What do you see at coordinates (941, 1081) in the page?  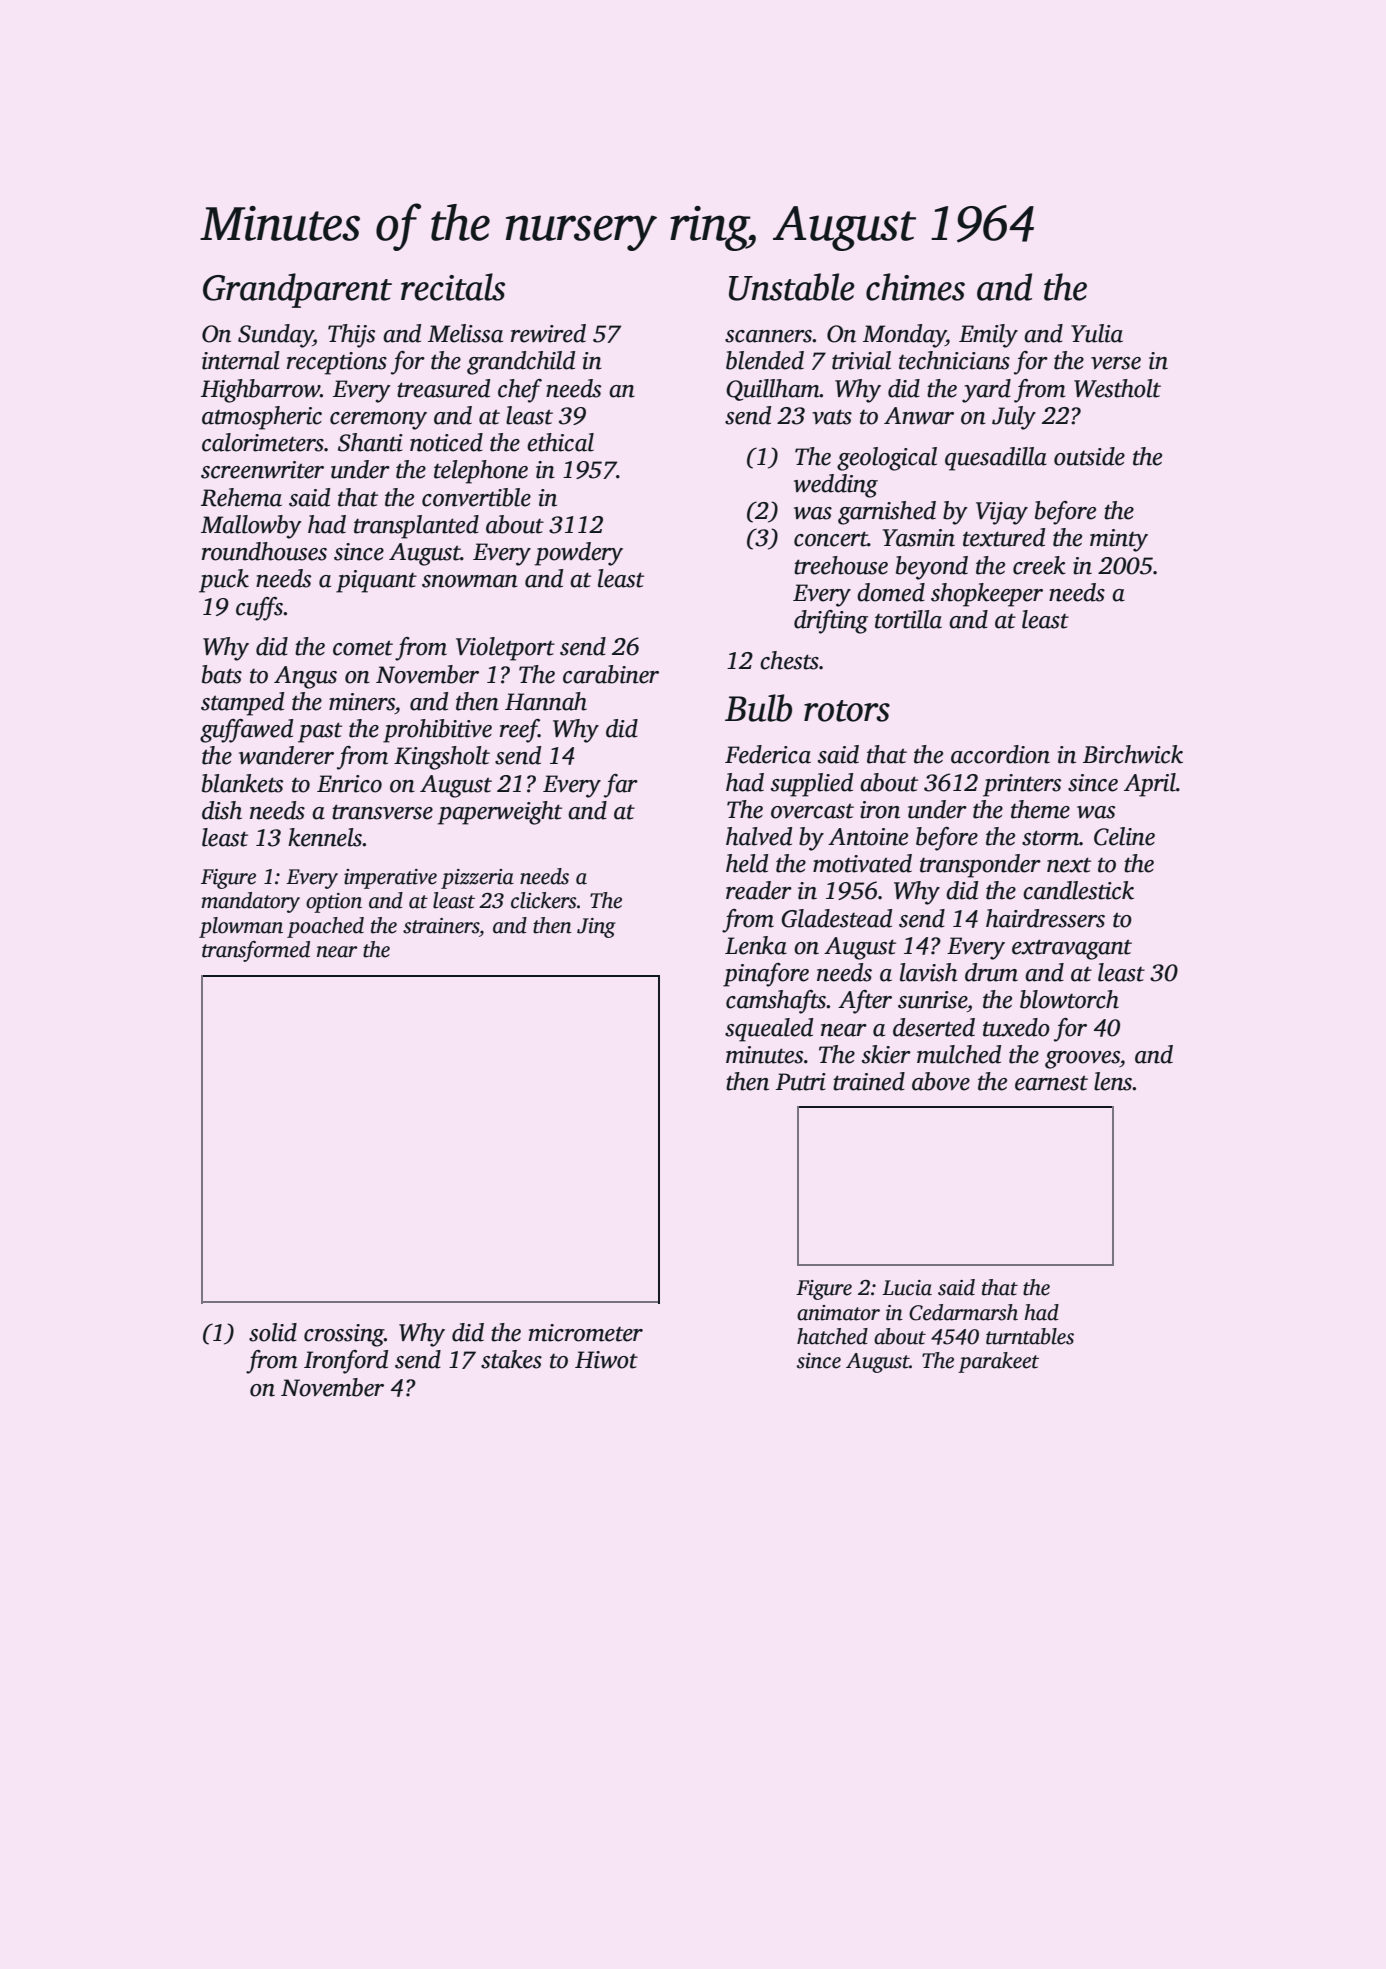 I see `above` at bounding box center [941, 1081].
